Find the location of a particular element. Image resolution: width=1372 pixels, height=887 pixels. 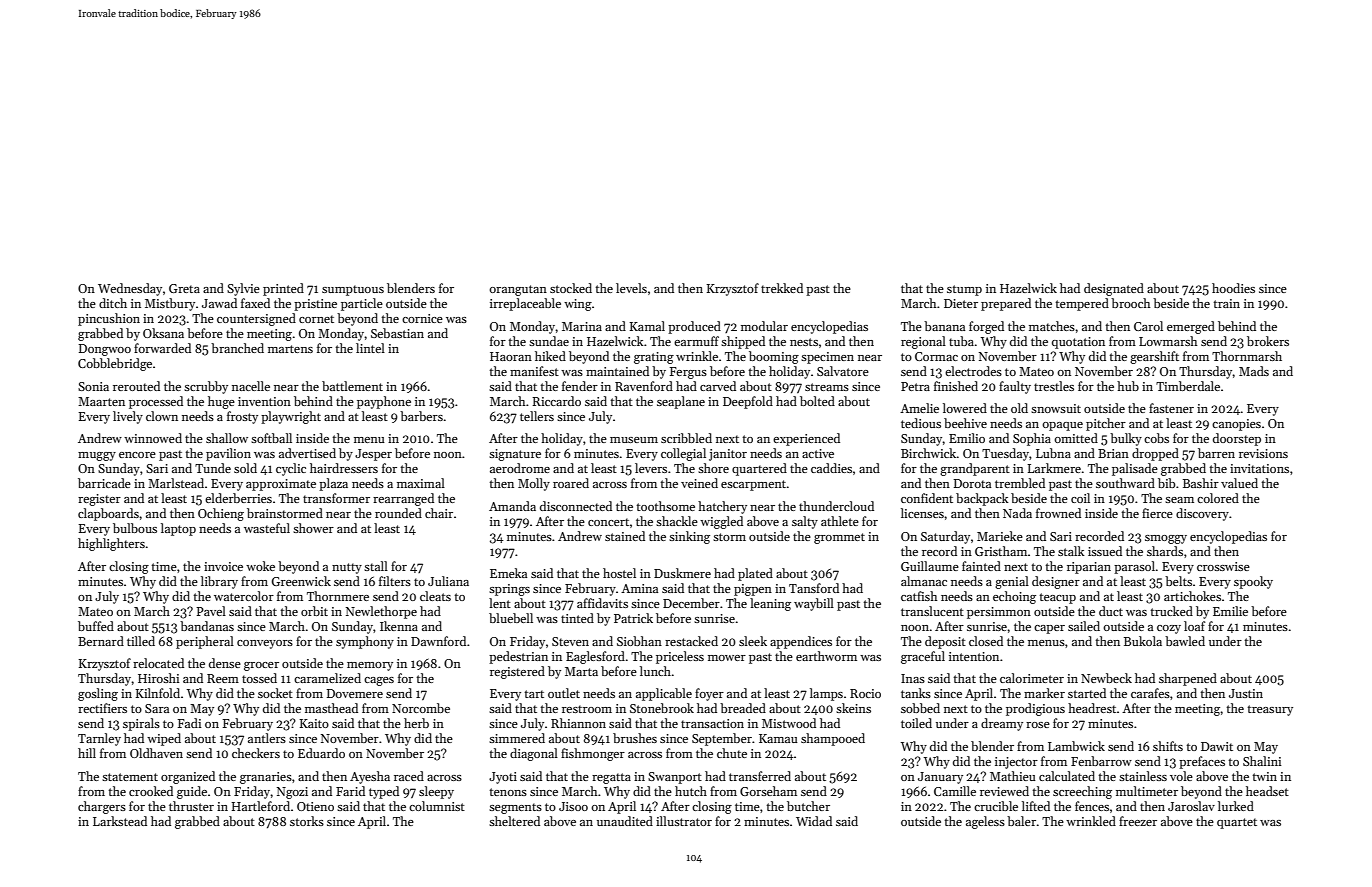

roared is located at coordinates (571, 483).
